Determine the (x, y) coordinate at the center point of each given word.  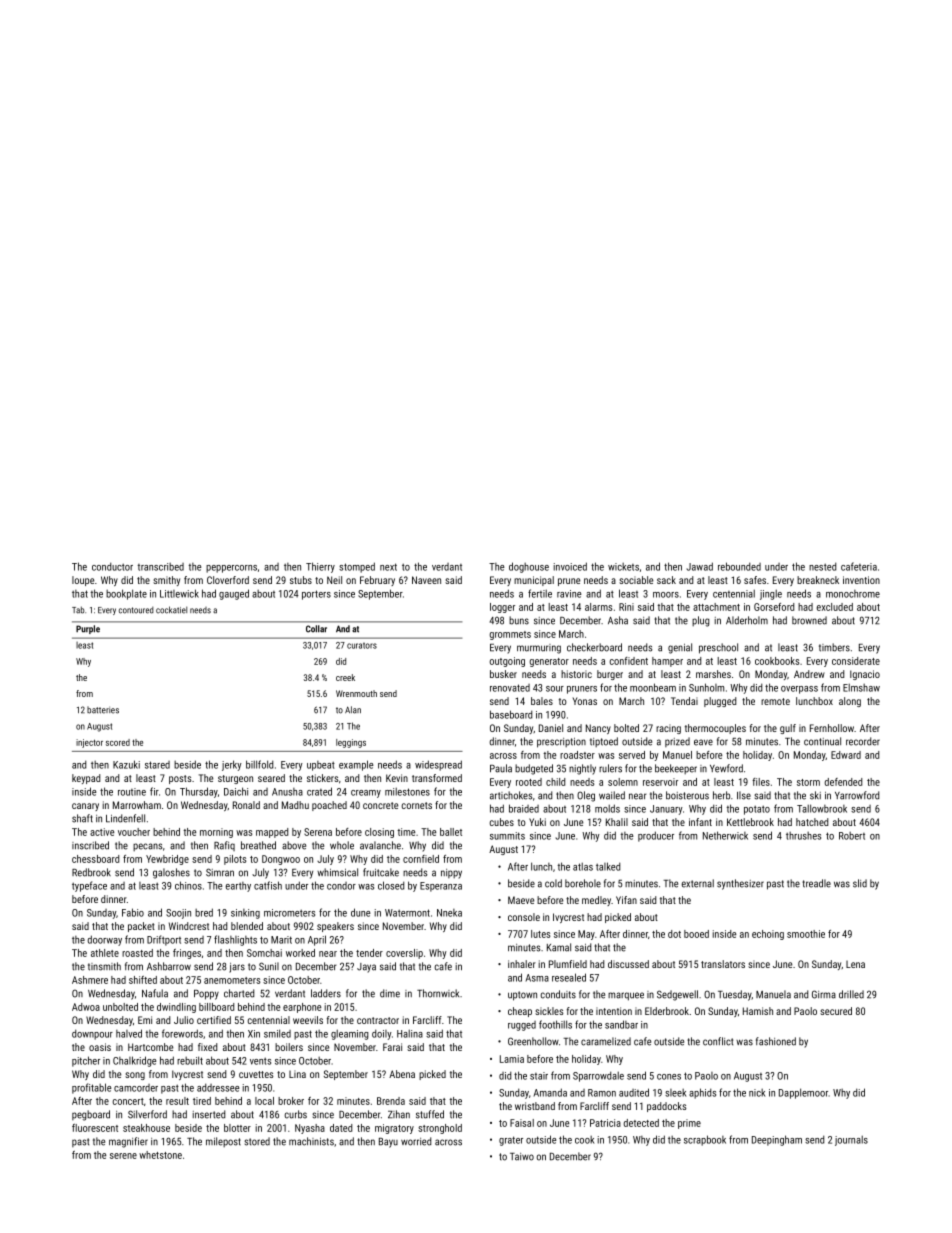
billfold (259, 764)
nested (822, 566)
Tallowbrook (822, 808)
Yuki (537, 822)
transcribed (160, 567)
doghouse (529, 567)
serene (123, 1156)
